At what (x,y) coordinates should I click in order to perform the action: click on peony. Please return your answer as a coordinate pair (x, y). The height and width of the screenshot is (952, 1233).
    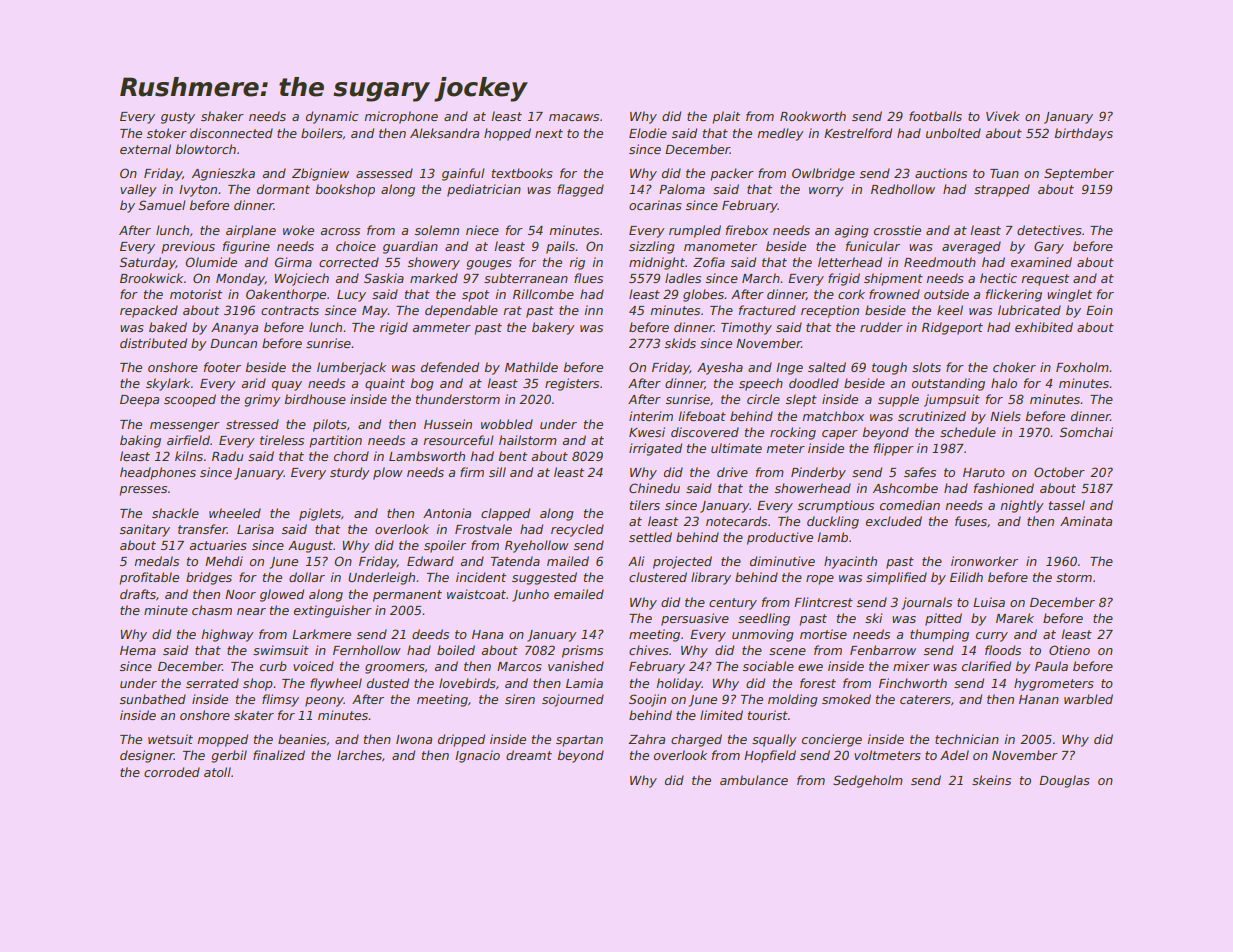
    Looking at the image, I should click on (324, 702).
